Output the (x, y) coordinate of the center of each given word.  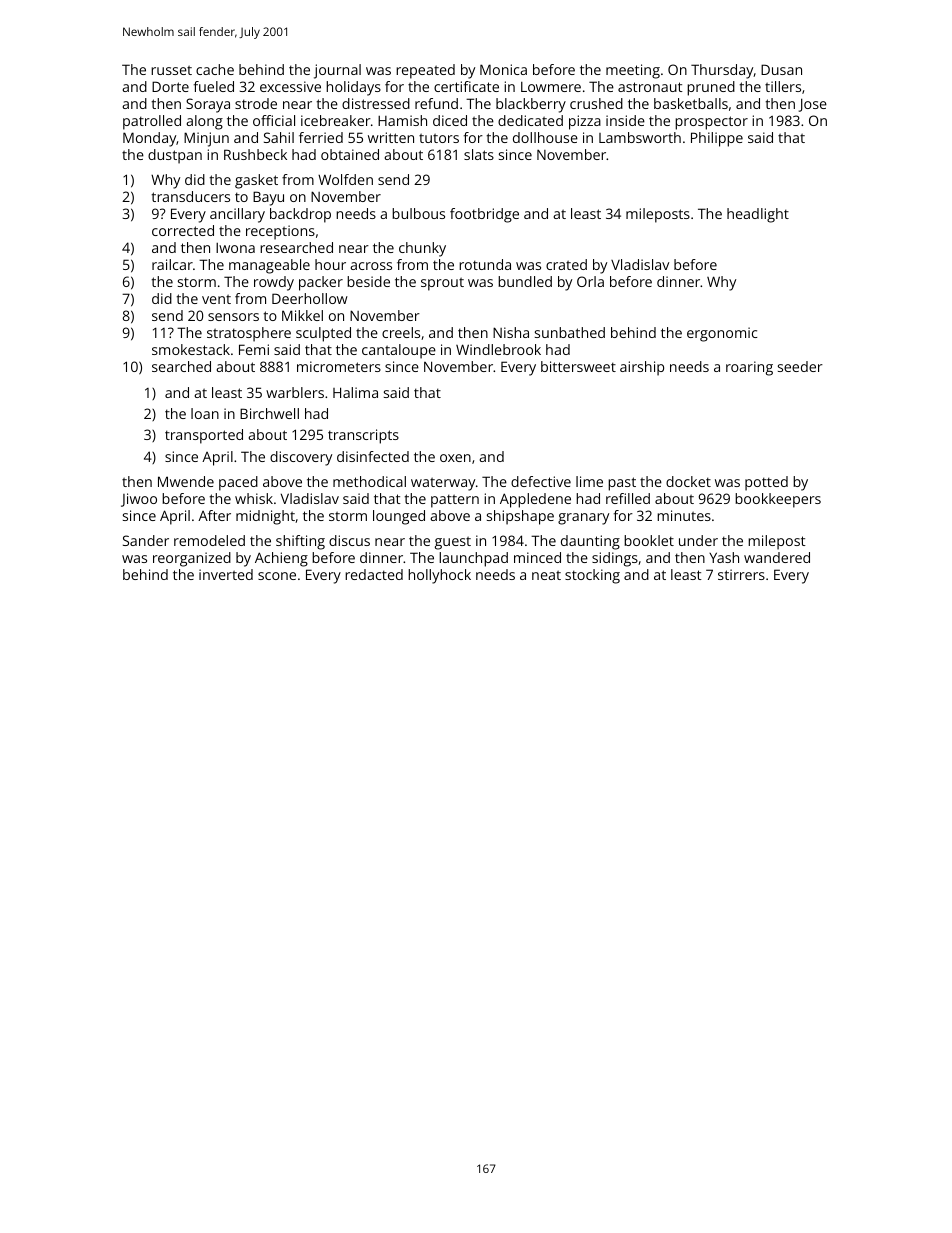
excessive (290, 86)
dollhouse (545, 137)
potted (766, 483)
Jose (813, 105)
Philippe (717, 139)
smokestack (191, 349)
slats (479, 154)
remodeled (209, 540)
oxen (455, 458)
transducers (190, 196)
